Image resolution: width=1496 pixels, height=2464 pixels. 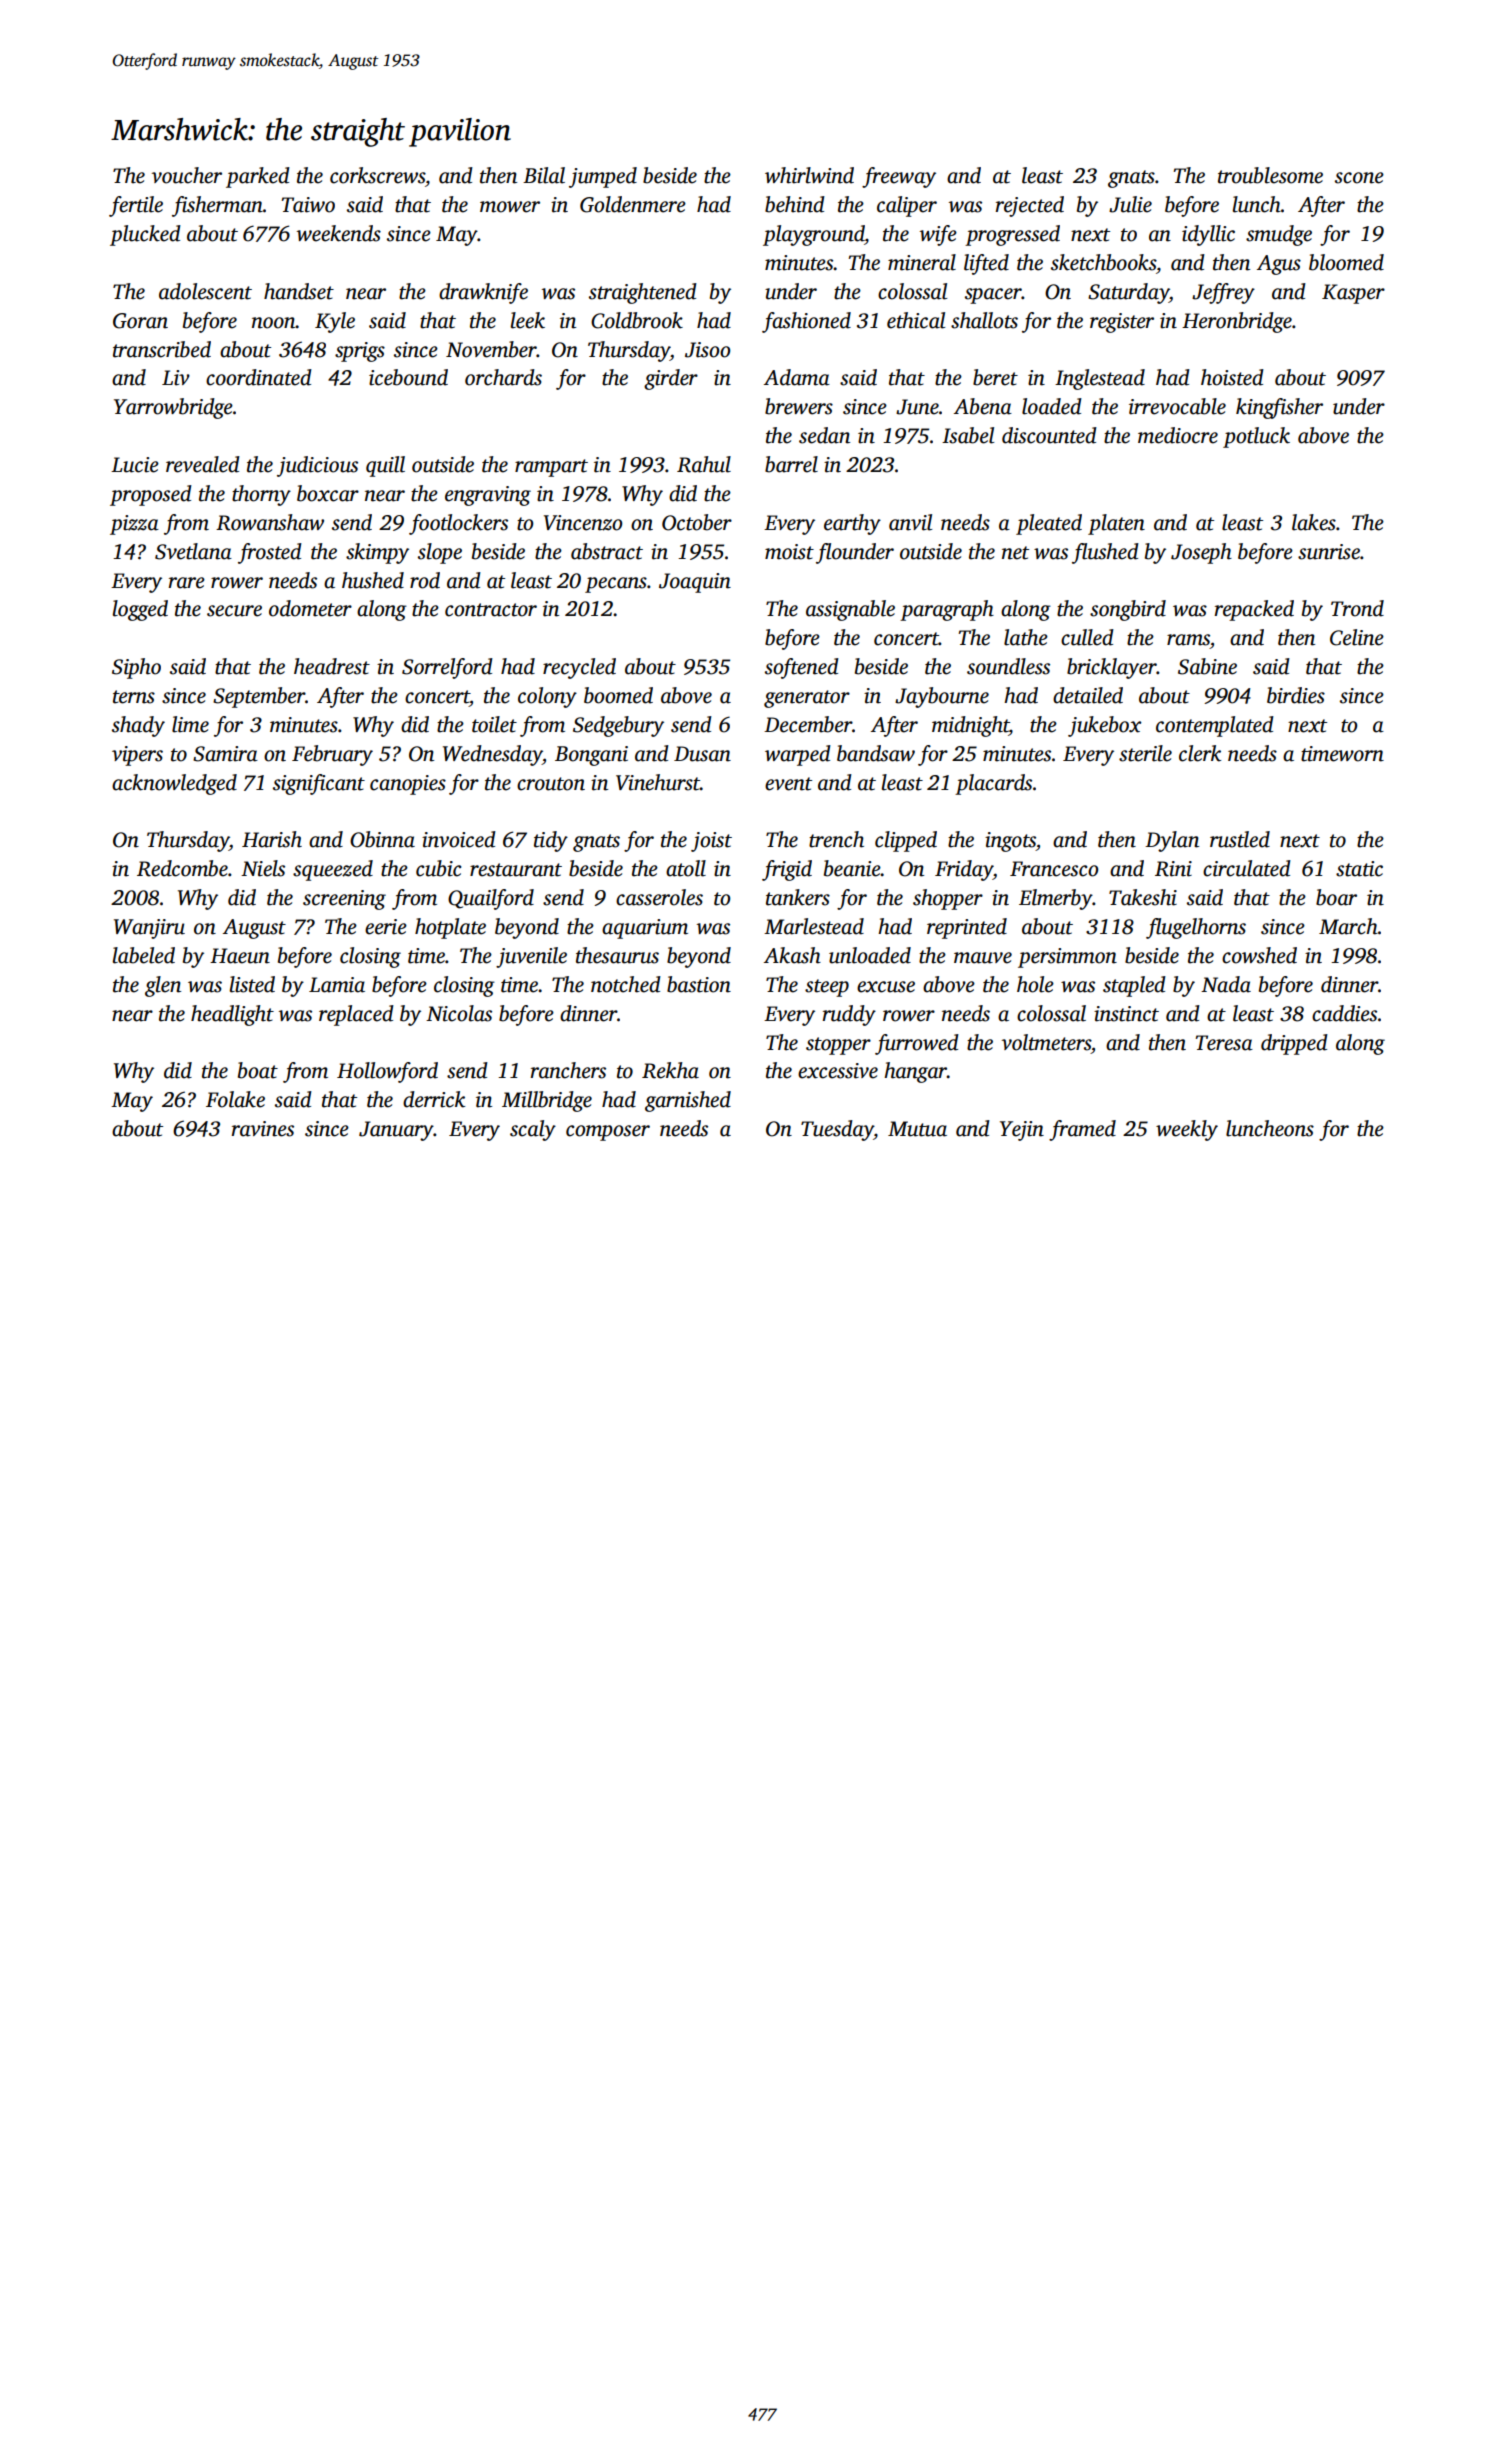 I want to click on beret, so click(x=995, y=377).
